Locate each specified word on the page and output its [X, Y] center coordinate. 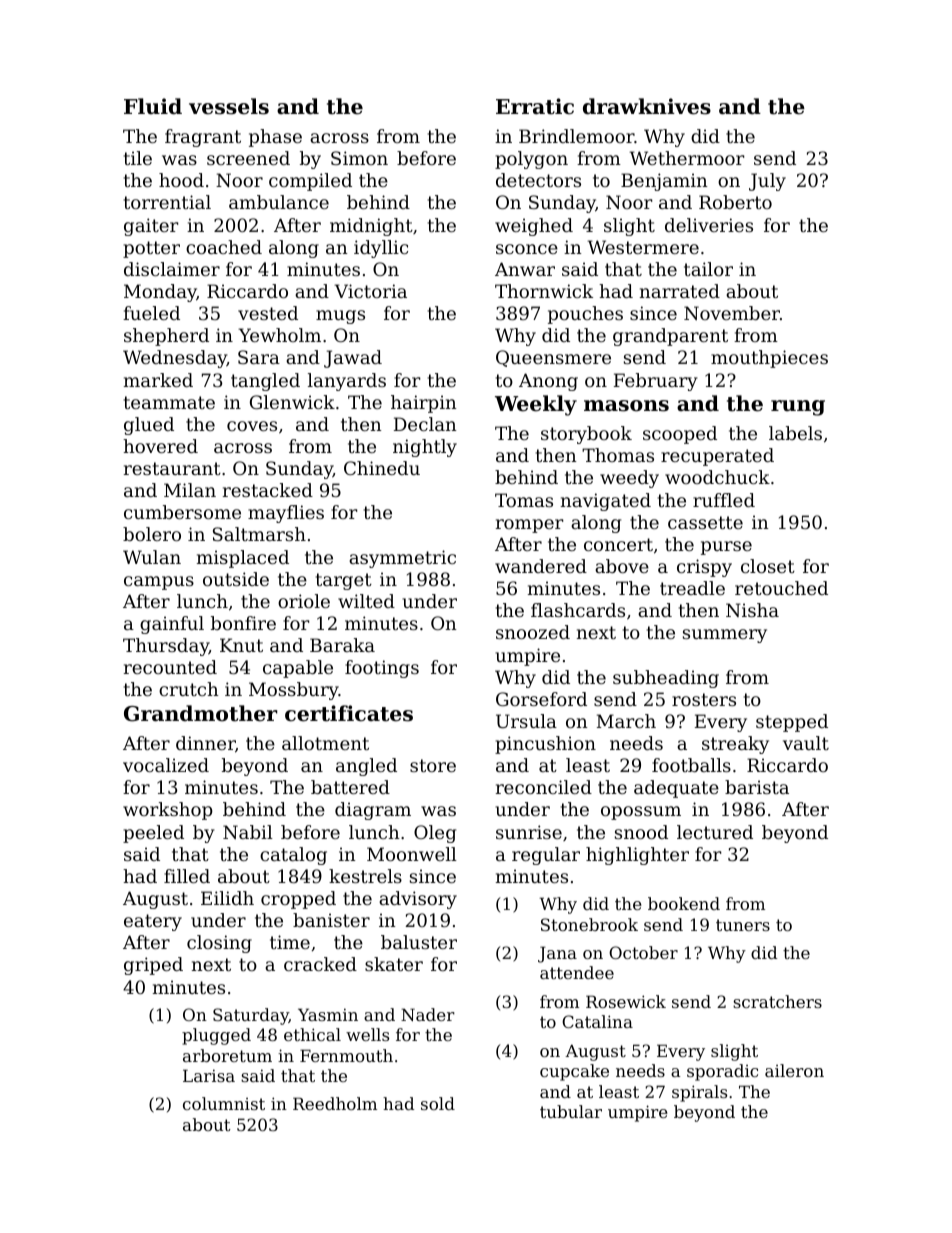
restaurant [172, 468]
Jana [557, 954]
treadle [692, 588]
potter [151, 249]
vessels [229, 106]
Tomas [524, 500]
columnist [224, 1103]
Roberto [735, 202]
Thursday [166, 647]
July [767, 182]
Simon [359, 158]
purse [726, 548]
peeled [153, 834]
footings [382, 669]
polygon [531, 160]
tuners [743, 925]
